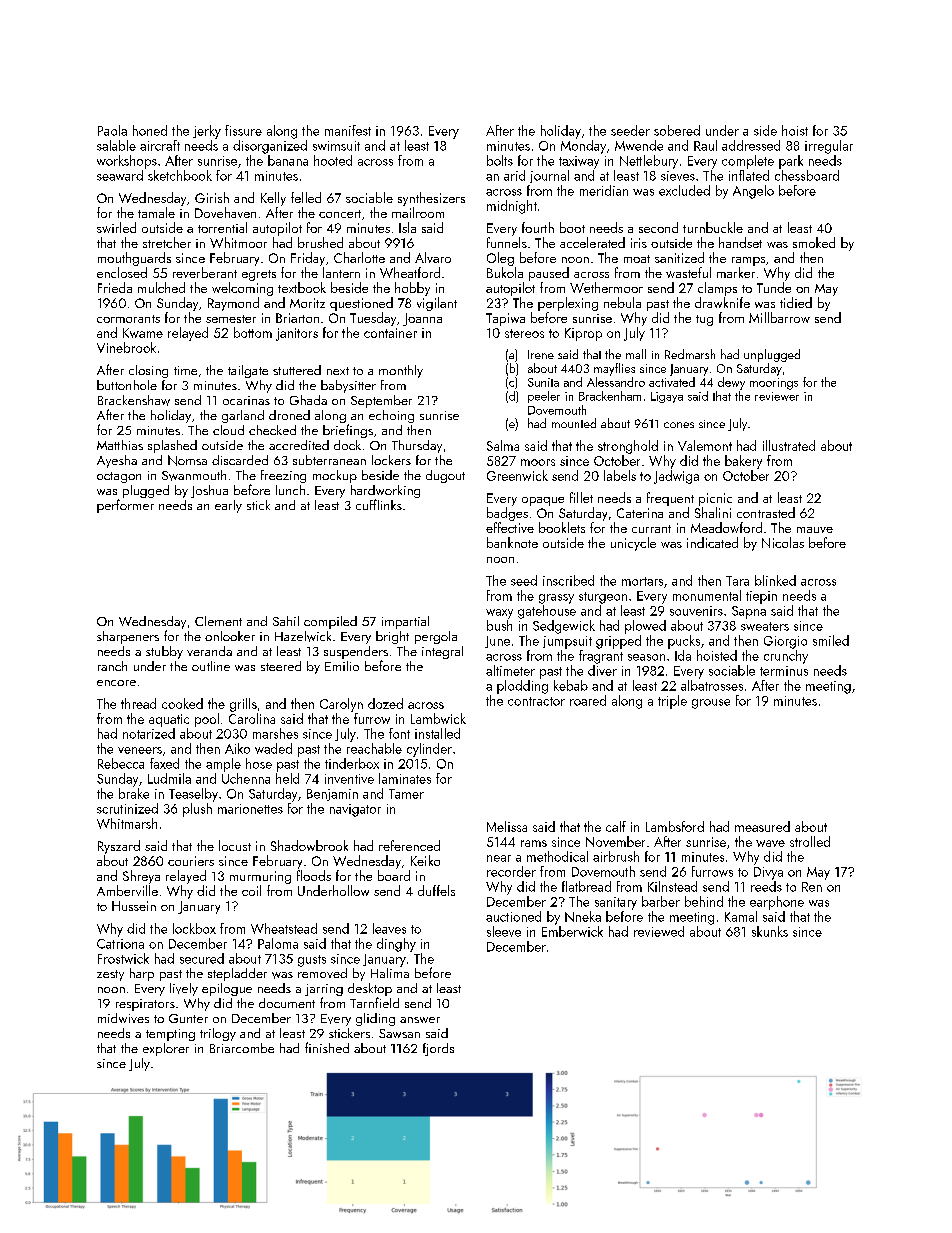  I want to click on cufflinks, so click(379, 504).
